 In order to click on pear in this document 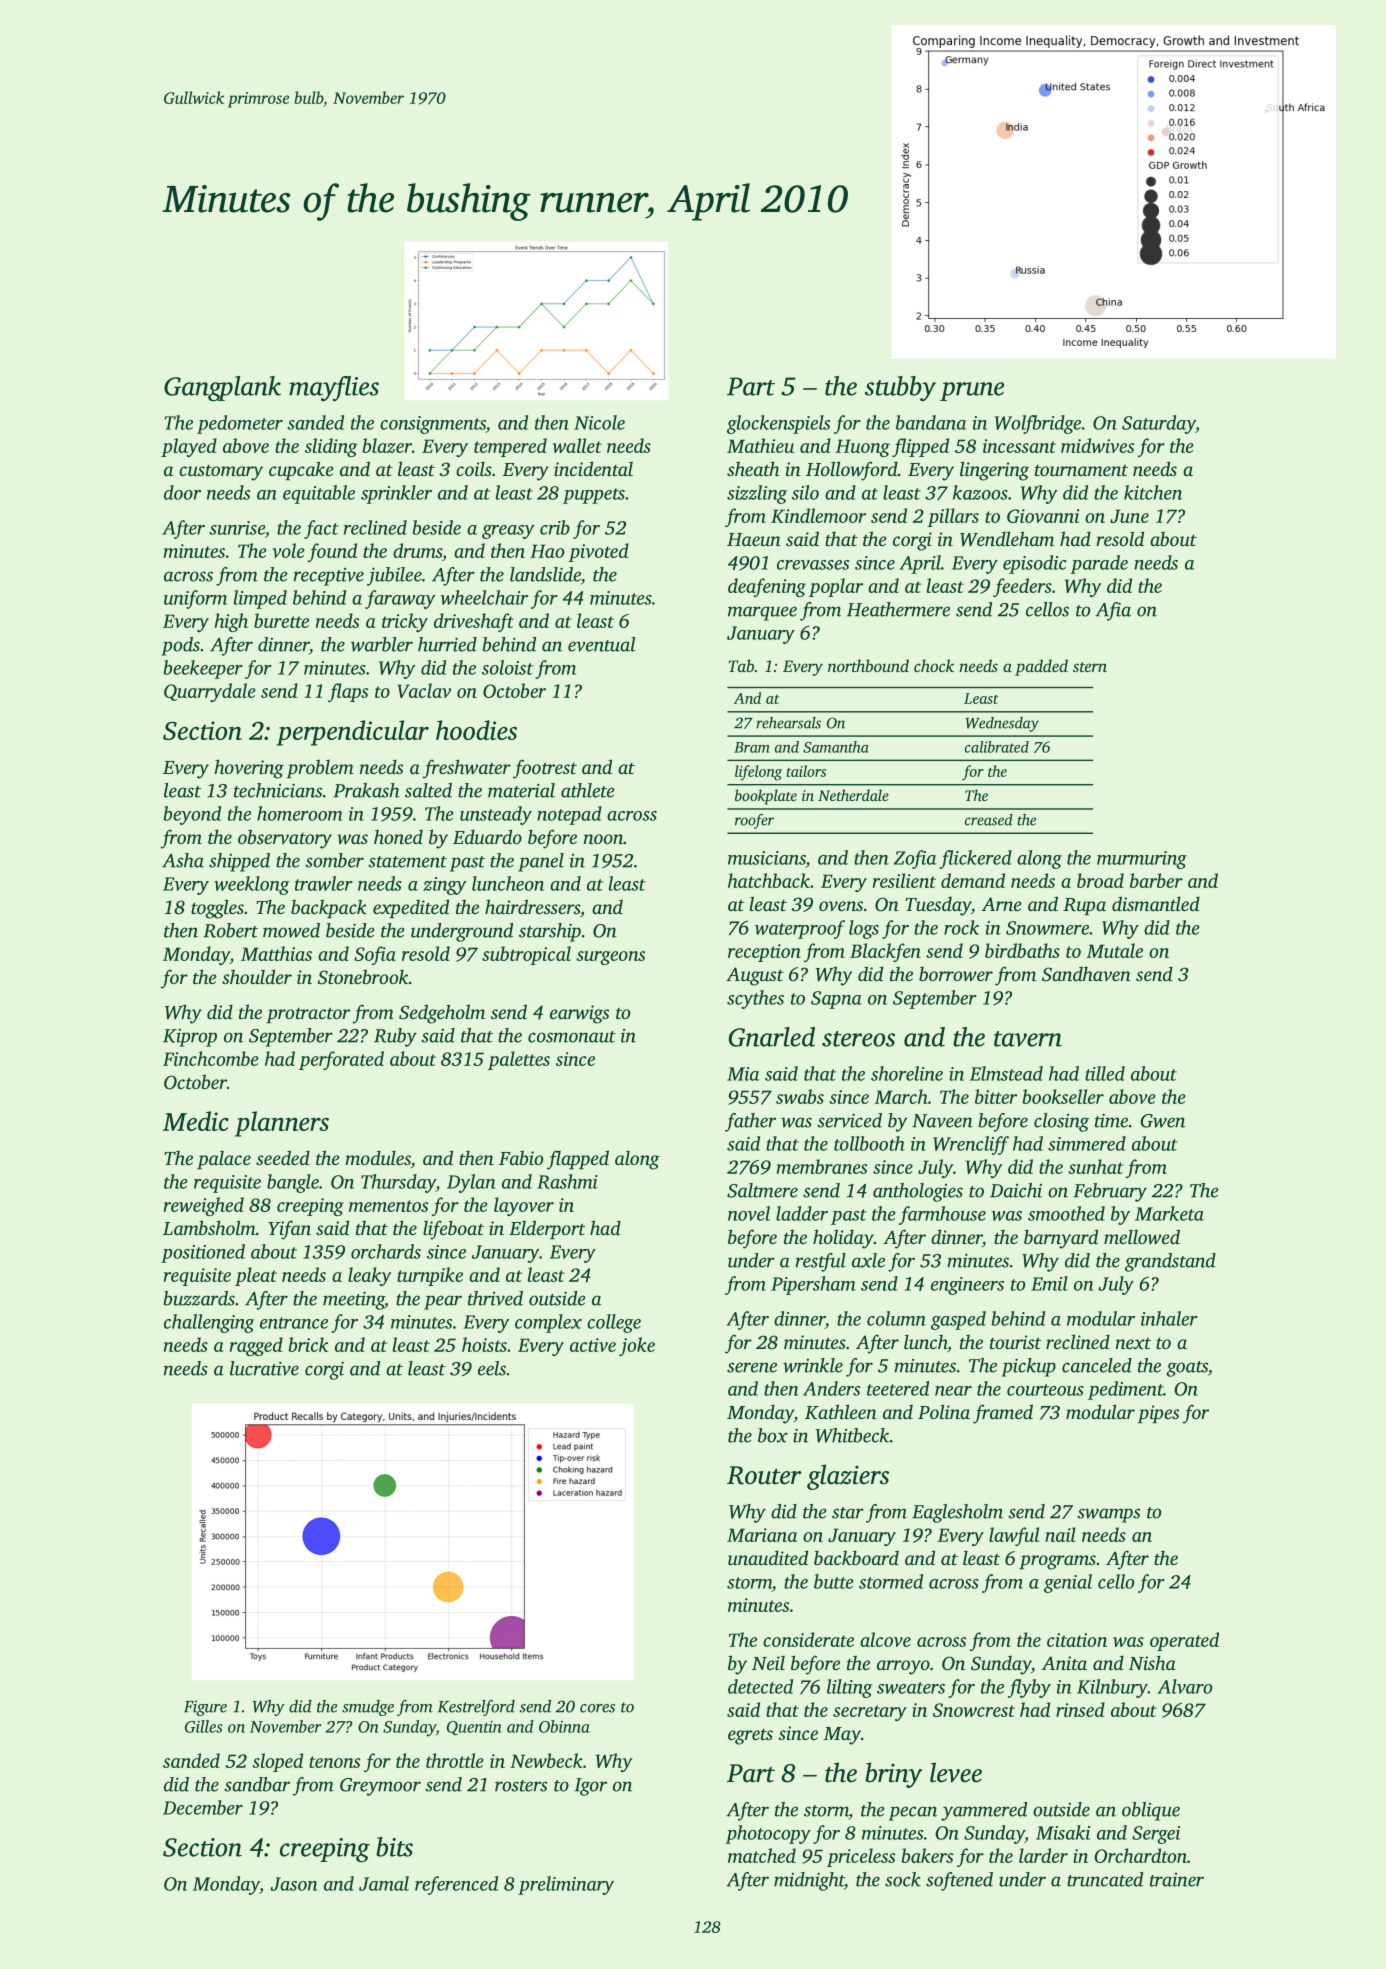, I will do `click(443, 1302)`.
